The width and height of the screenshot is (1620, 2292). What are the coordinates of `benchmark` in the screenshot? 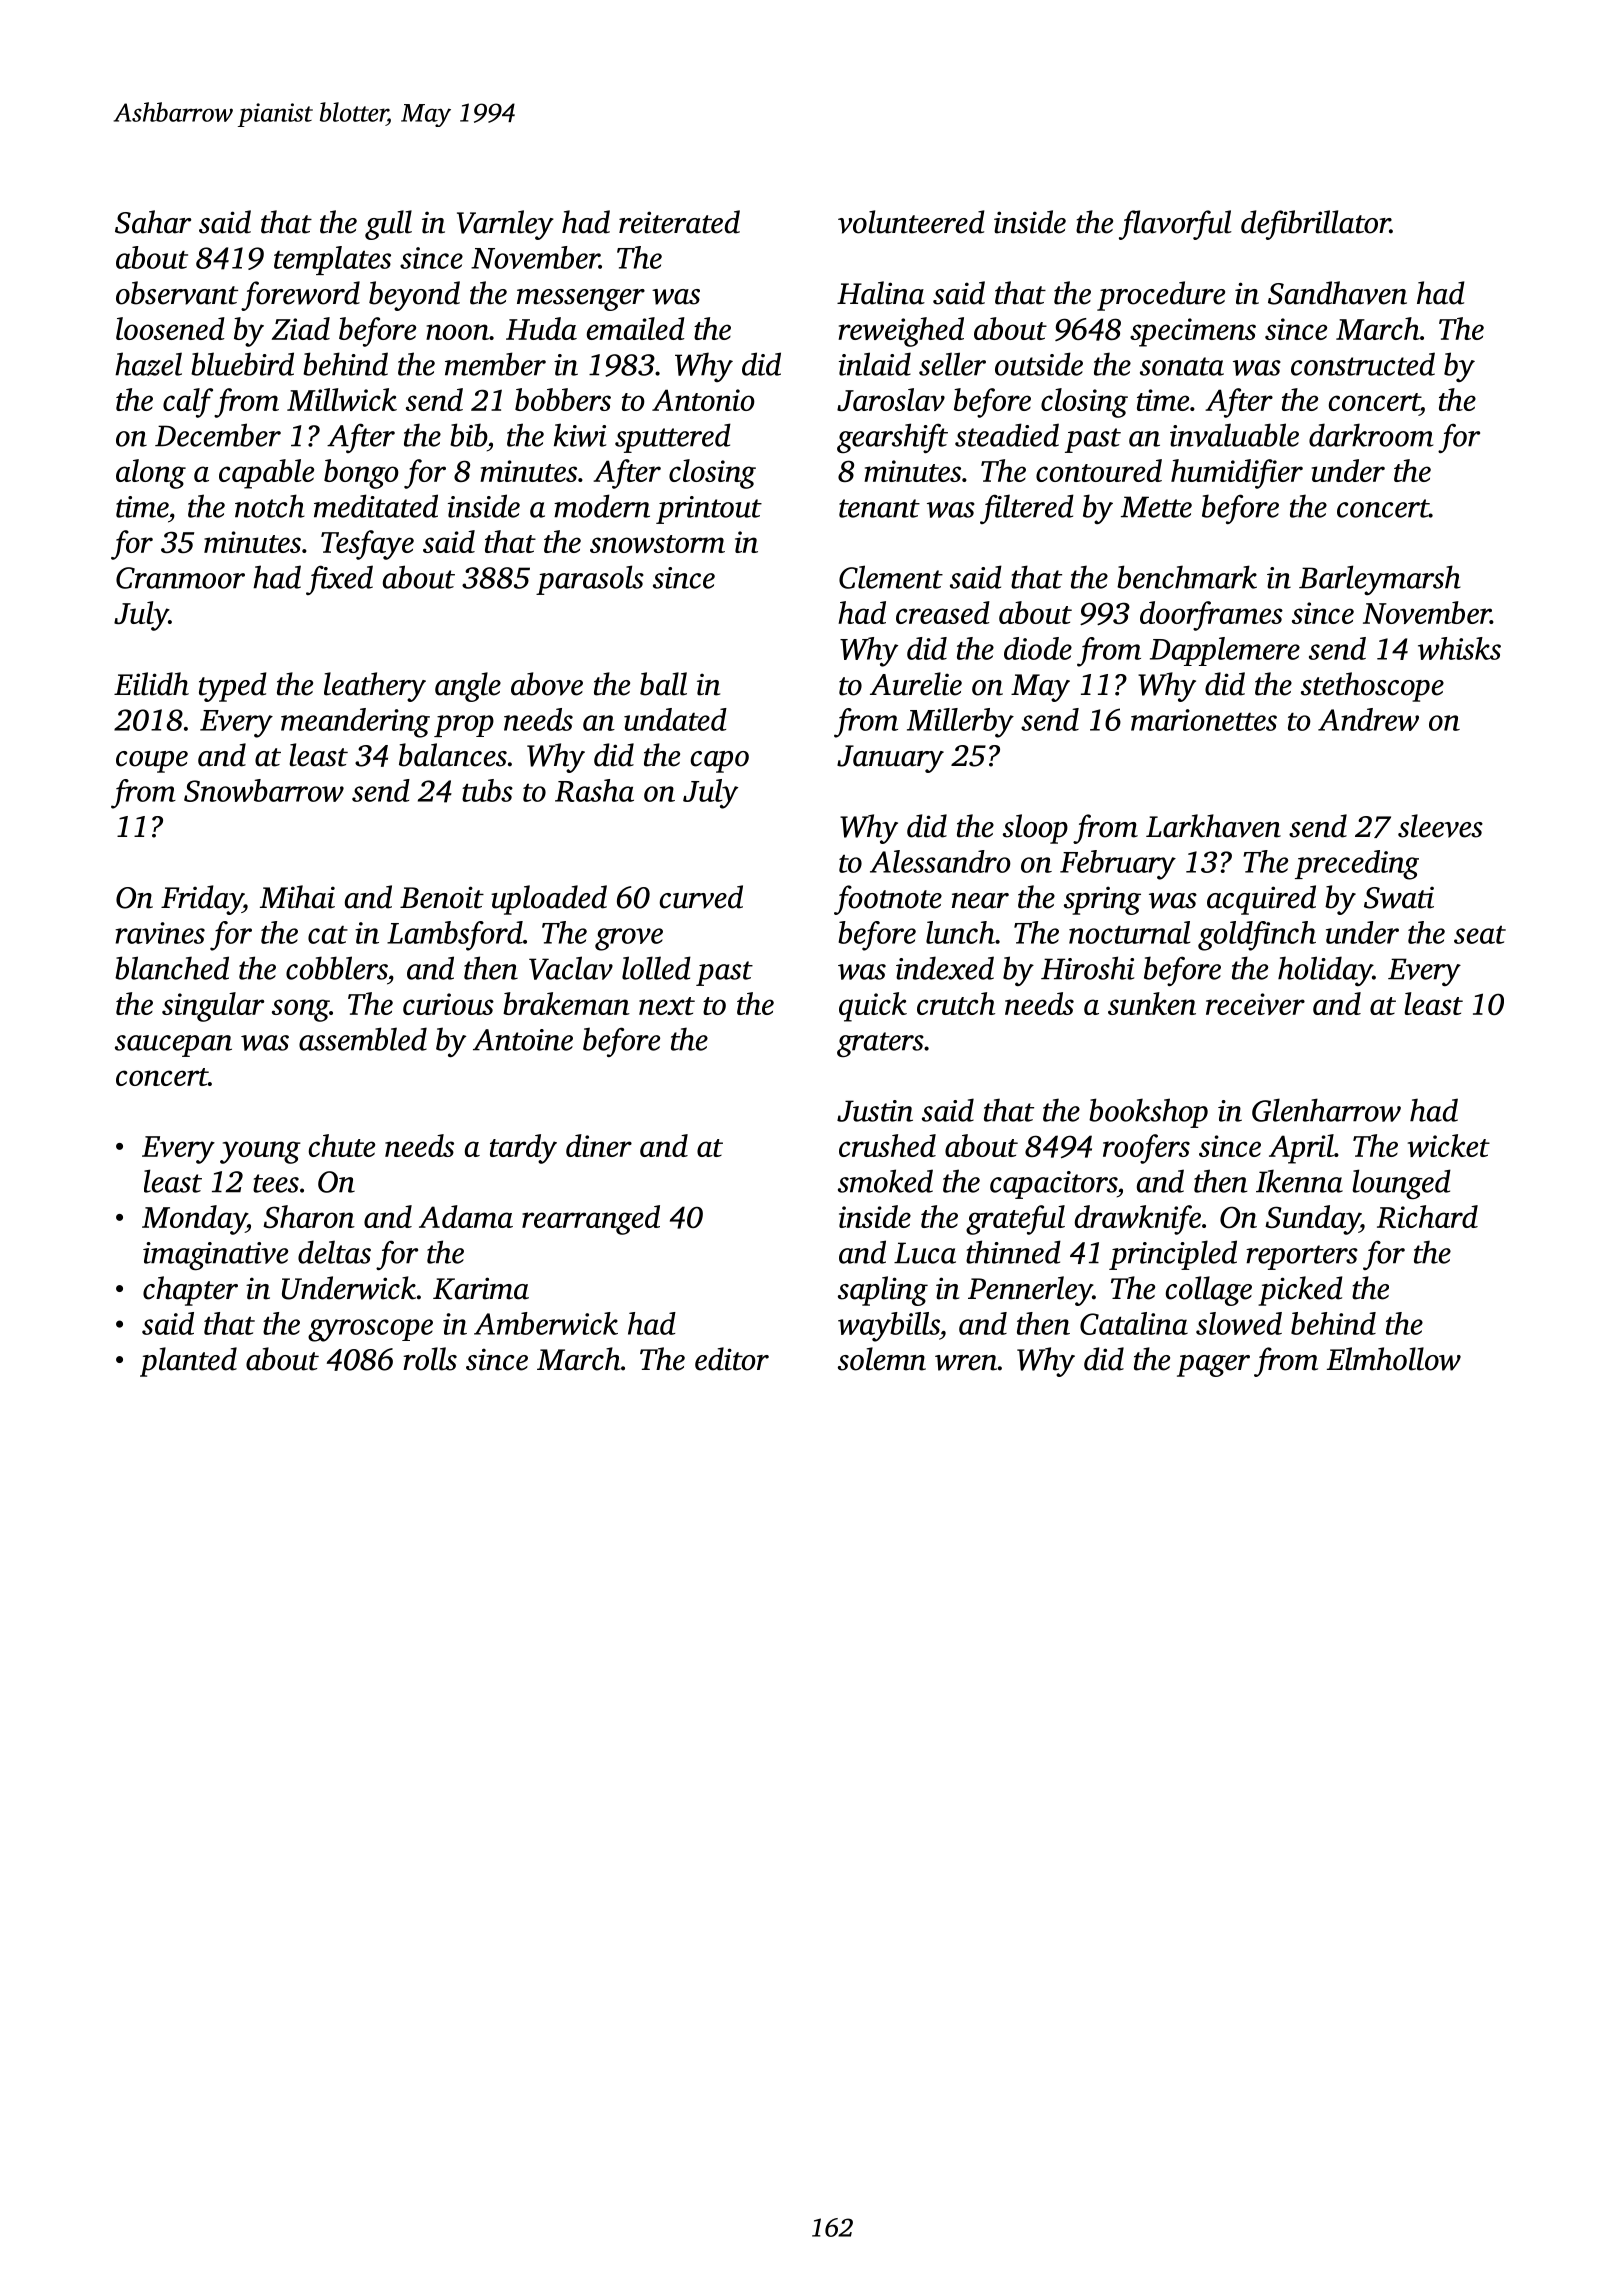 It's located at (1187, 577).
